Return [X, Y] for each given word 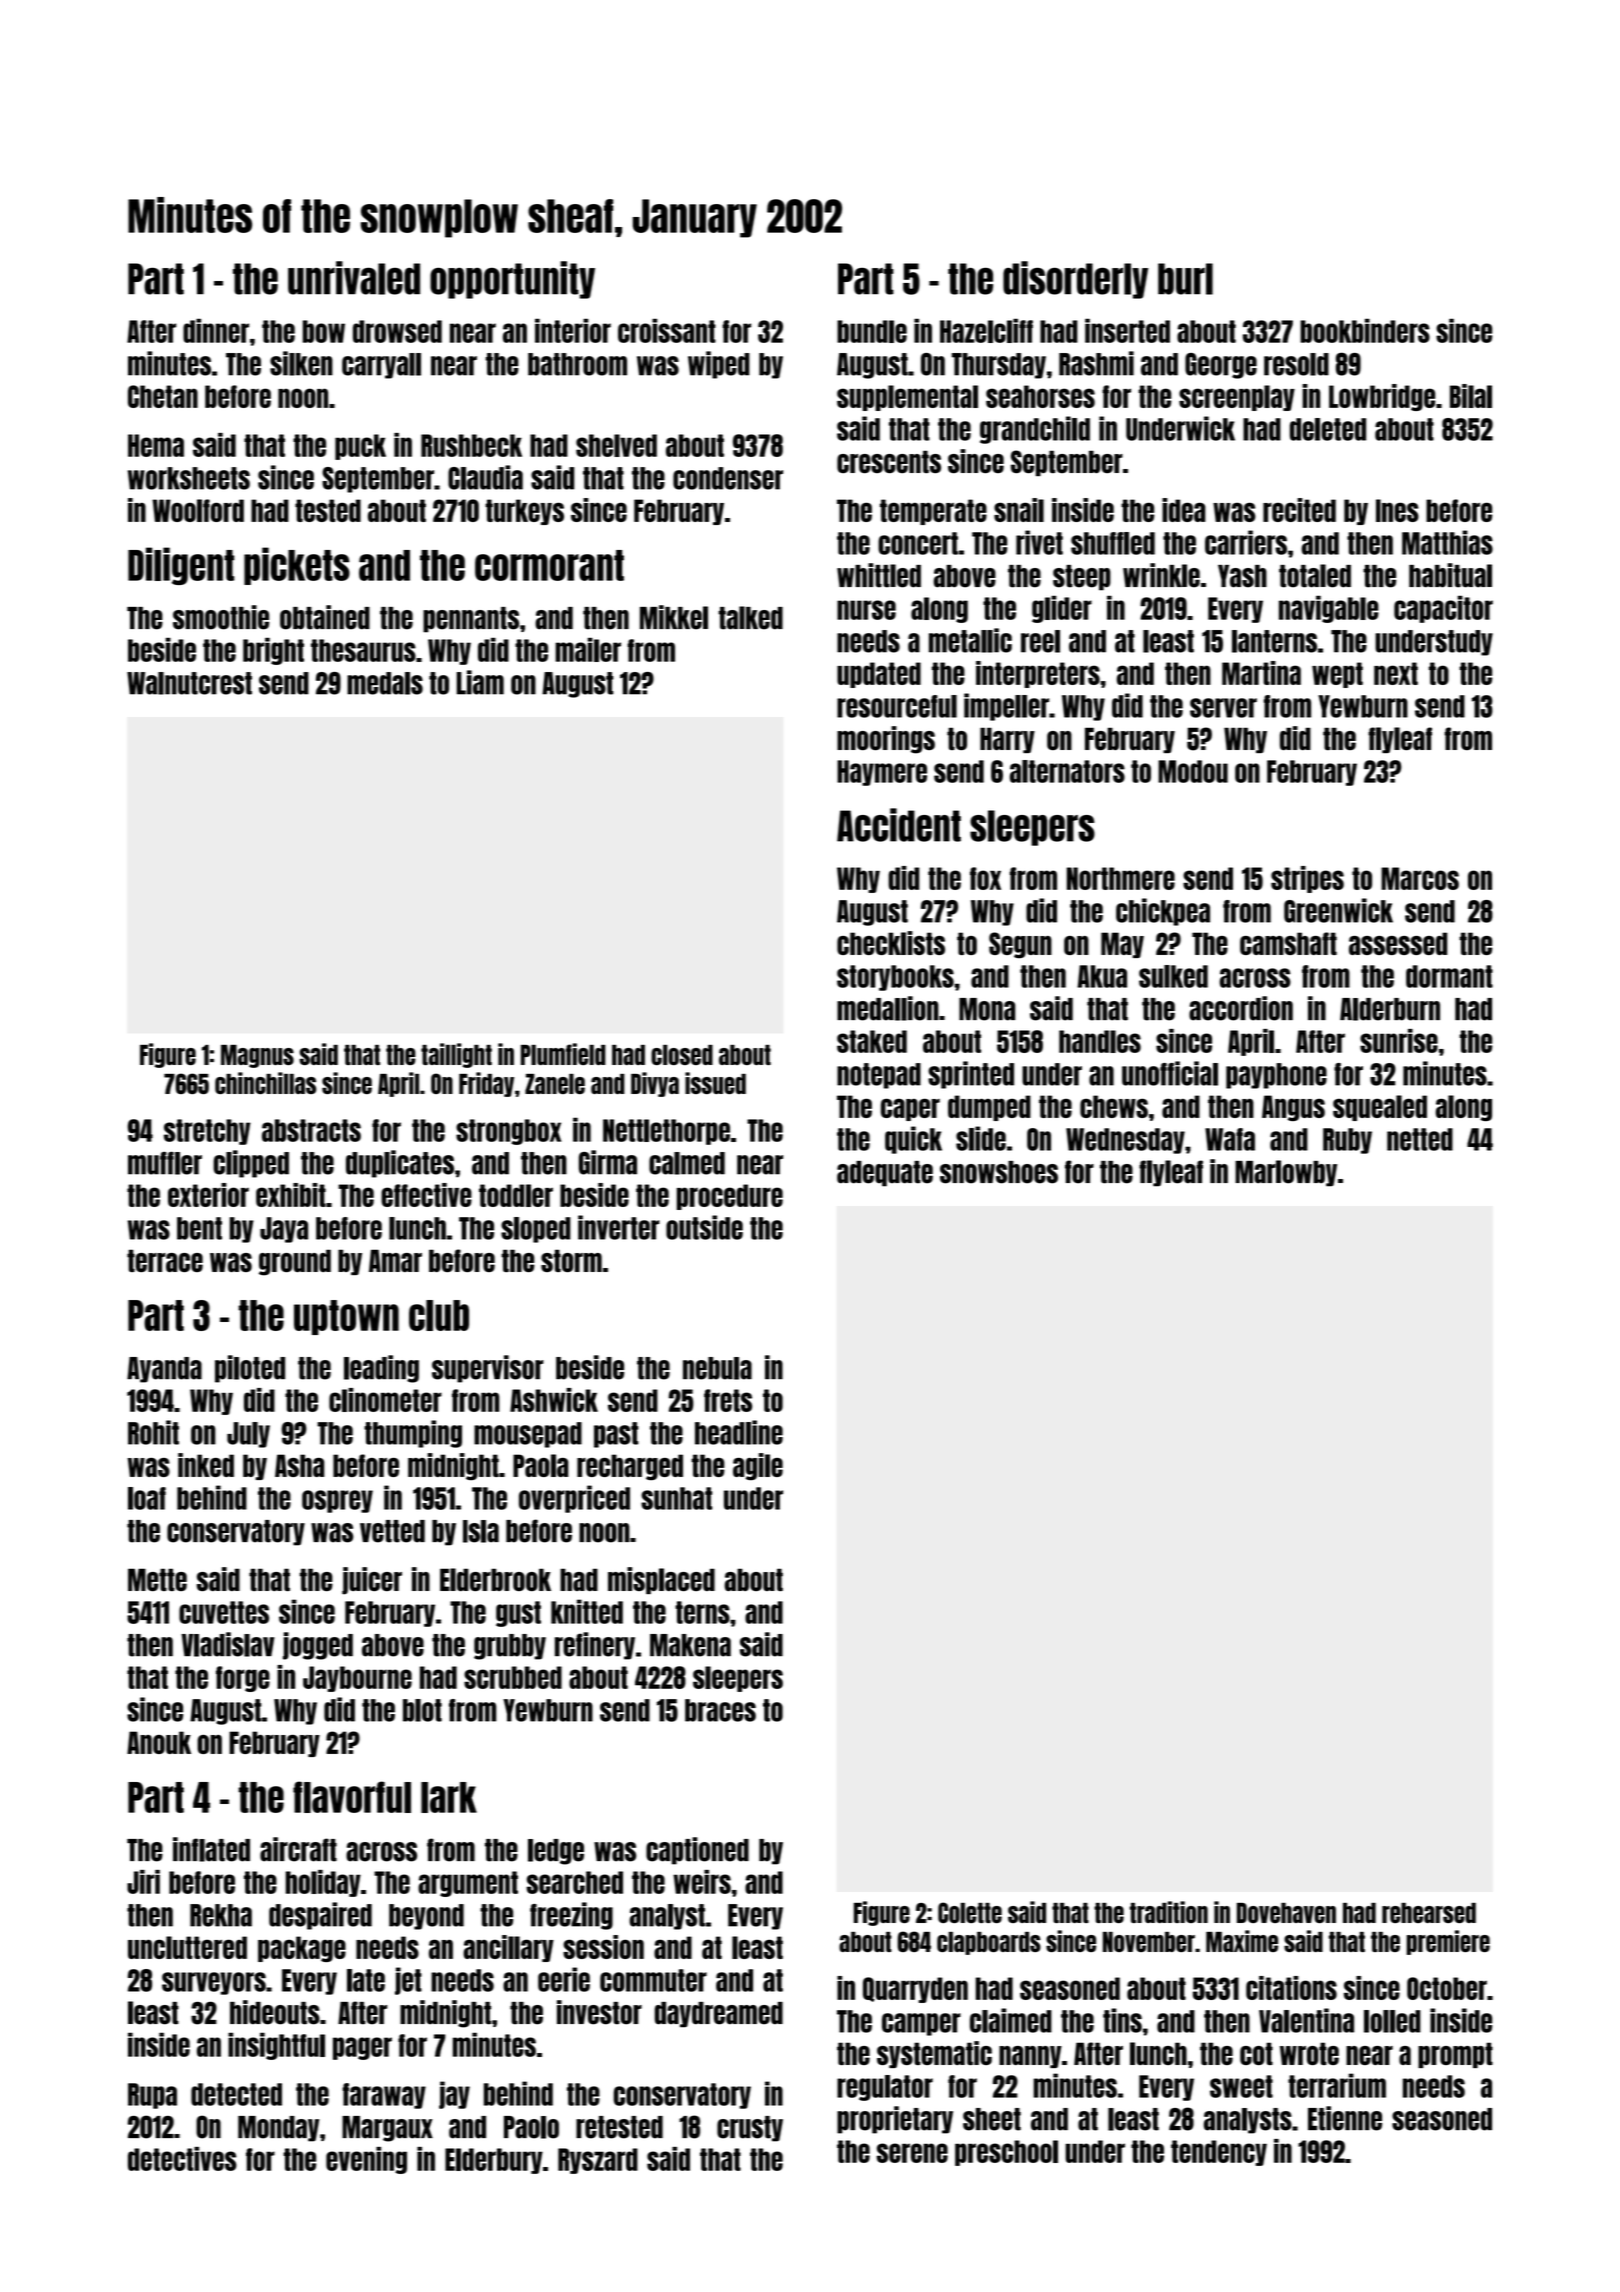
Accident [899, 825]
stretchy [207, 1132]
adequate [885, 1174]
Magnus [257, 1056]
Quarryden [915, 1990]
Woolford [198, 510]
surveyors [214, 1983]
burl [1185, 279]
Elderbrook [495, 1579]
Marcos [1420, 878]
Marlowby [1286, 1173]
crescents [889, 462]
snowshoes [999, 1172]
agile [758, 1467]
